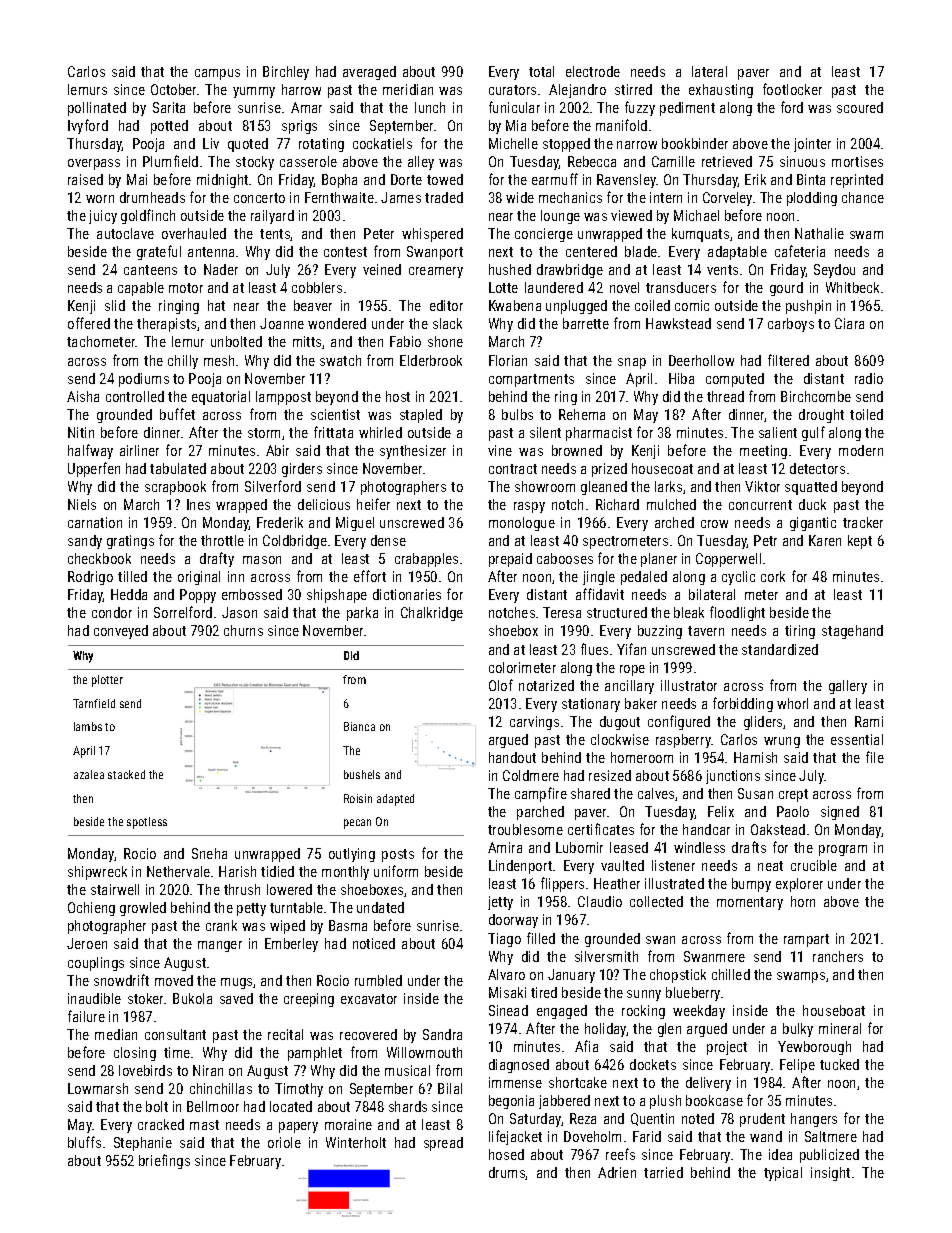 The height and width of the page is (1233, 952). What do you see at coordinates (640, 108) in the page?
I see `fuzzy` at bounding box center [640, 108].
